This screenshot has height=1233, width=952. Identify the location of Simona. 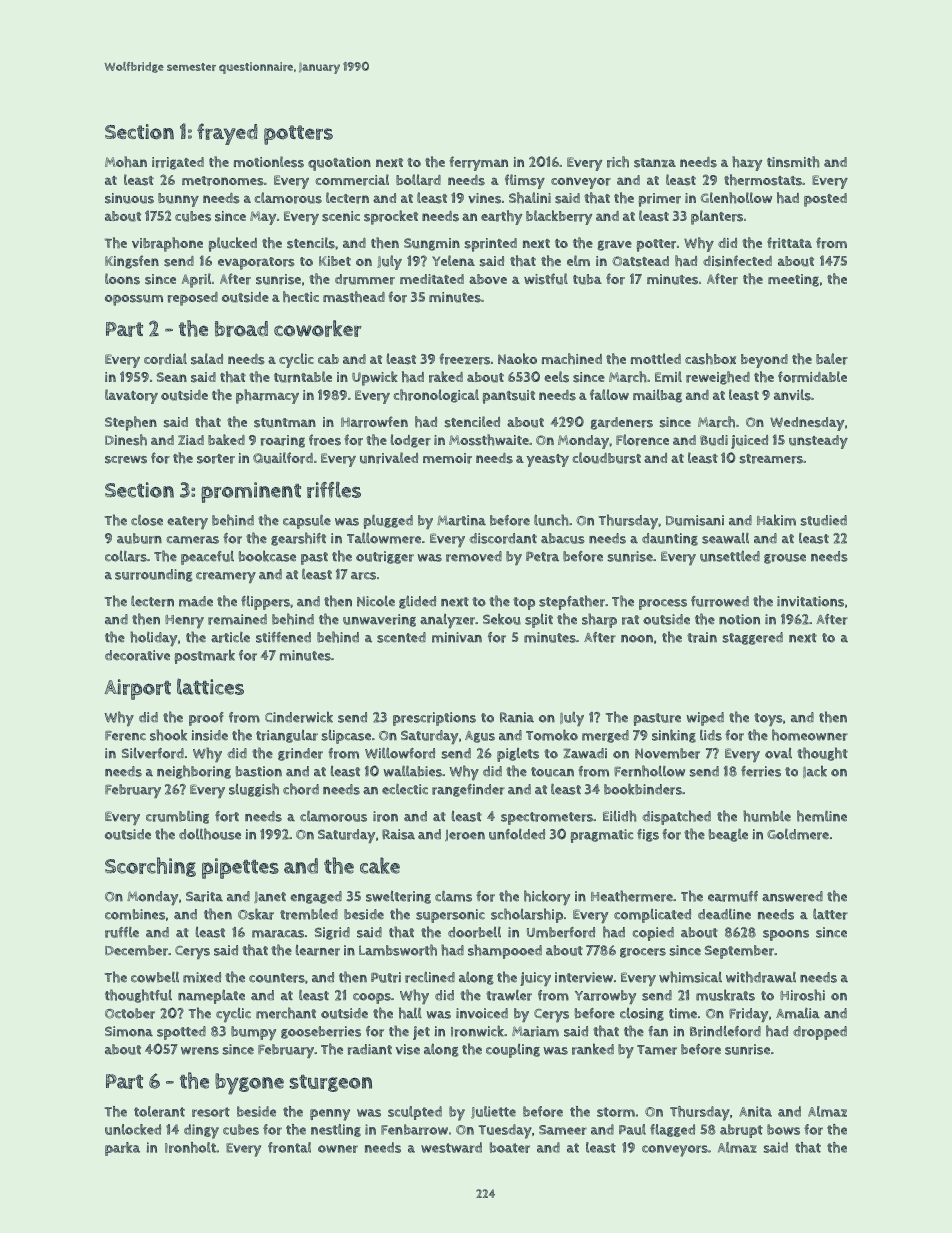
(129, 1031).
